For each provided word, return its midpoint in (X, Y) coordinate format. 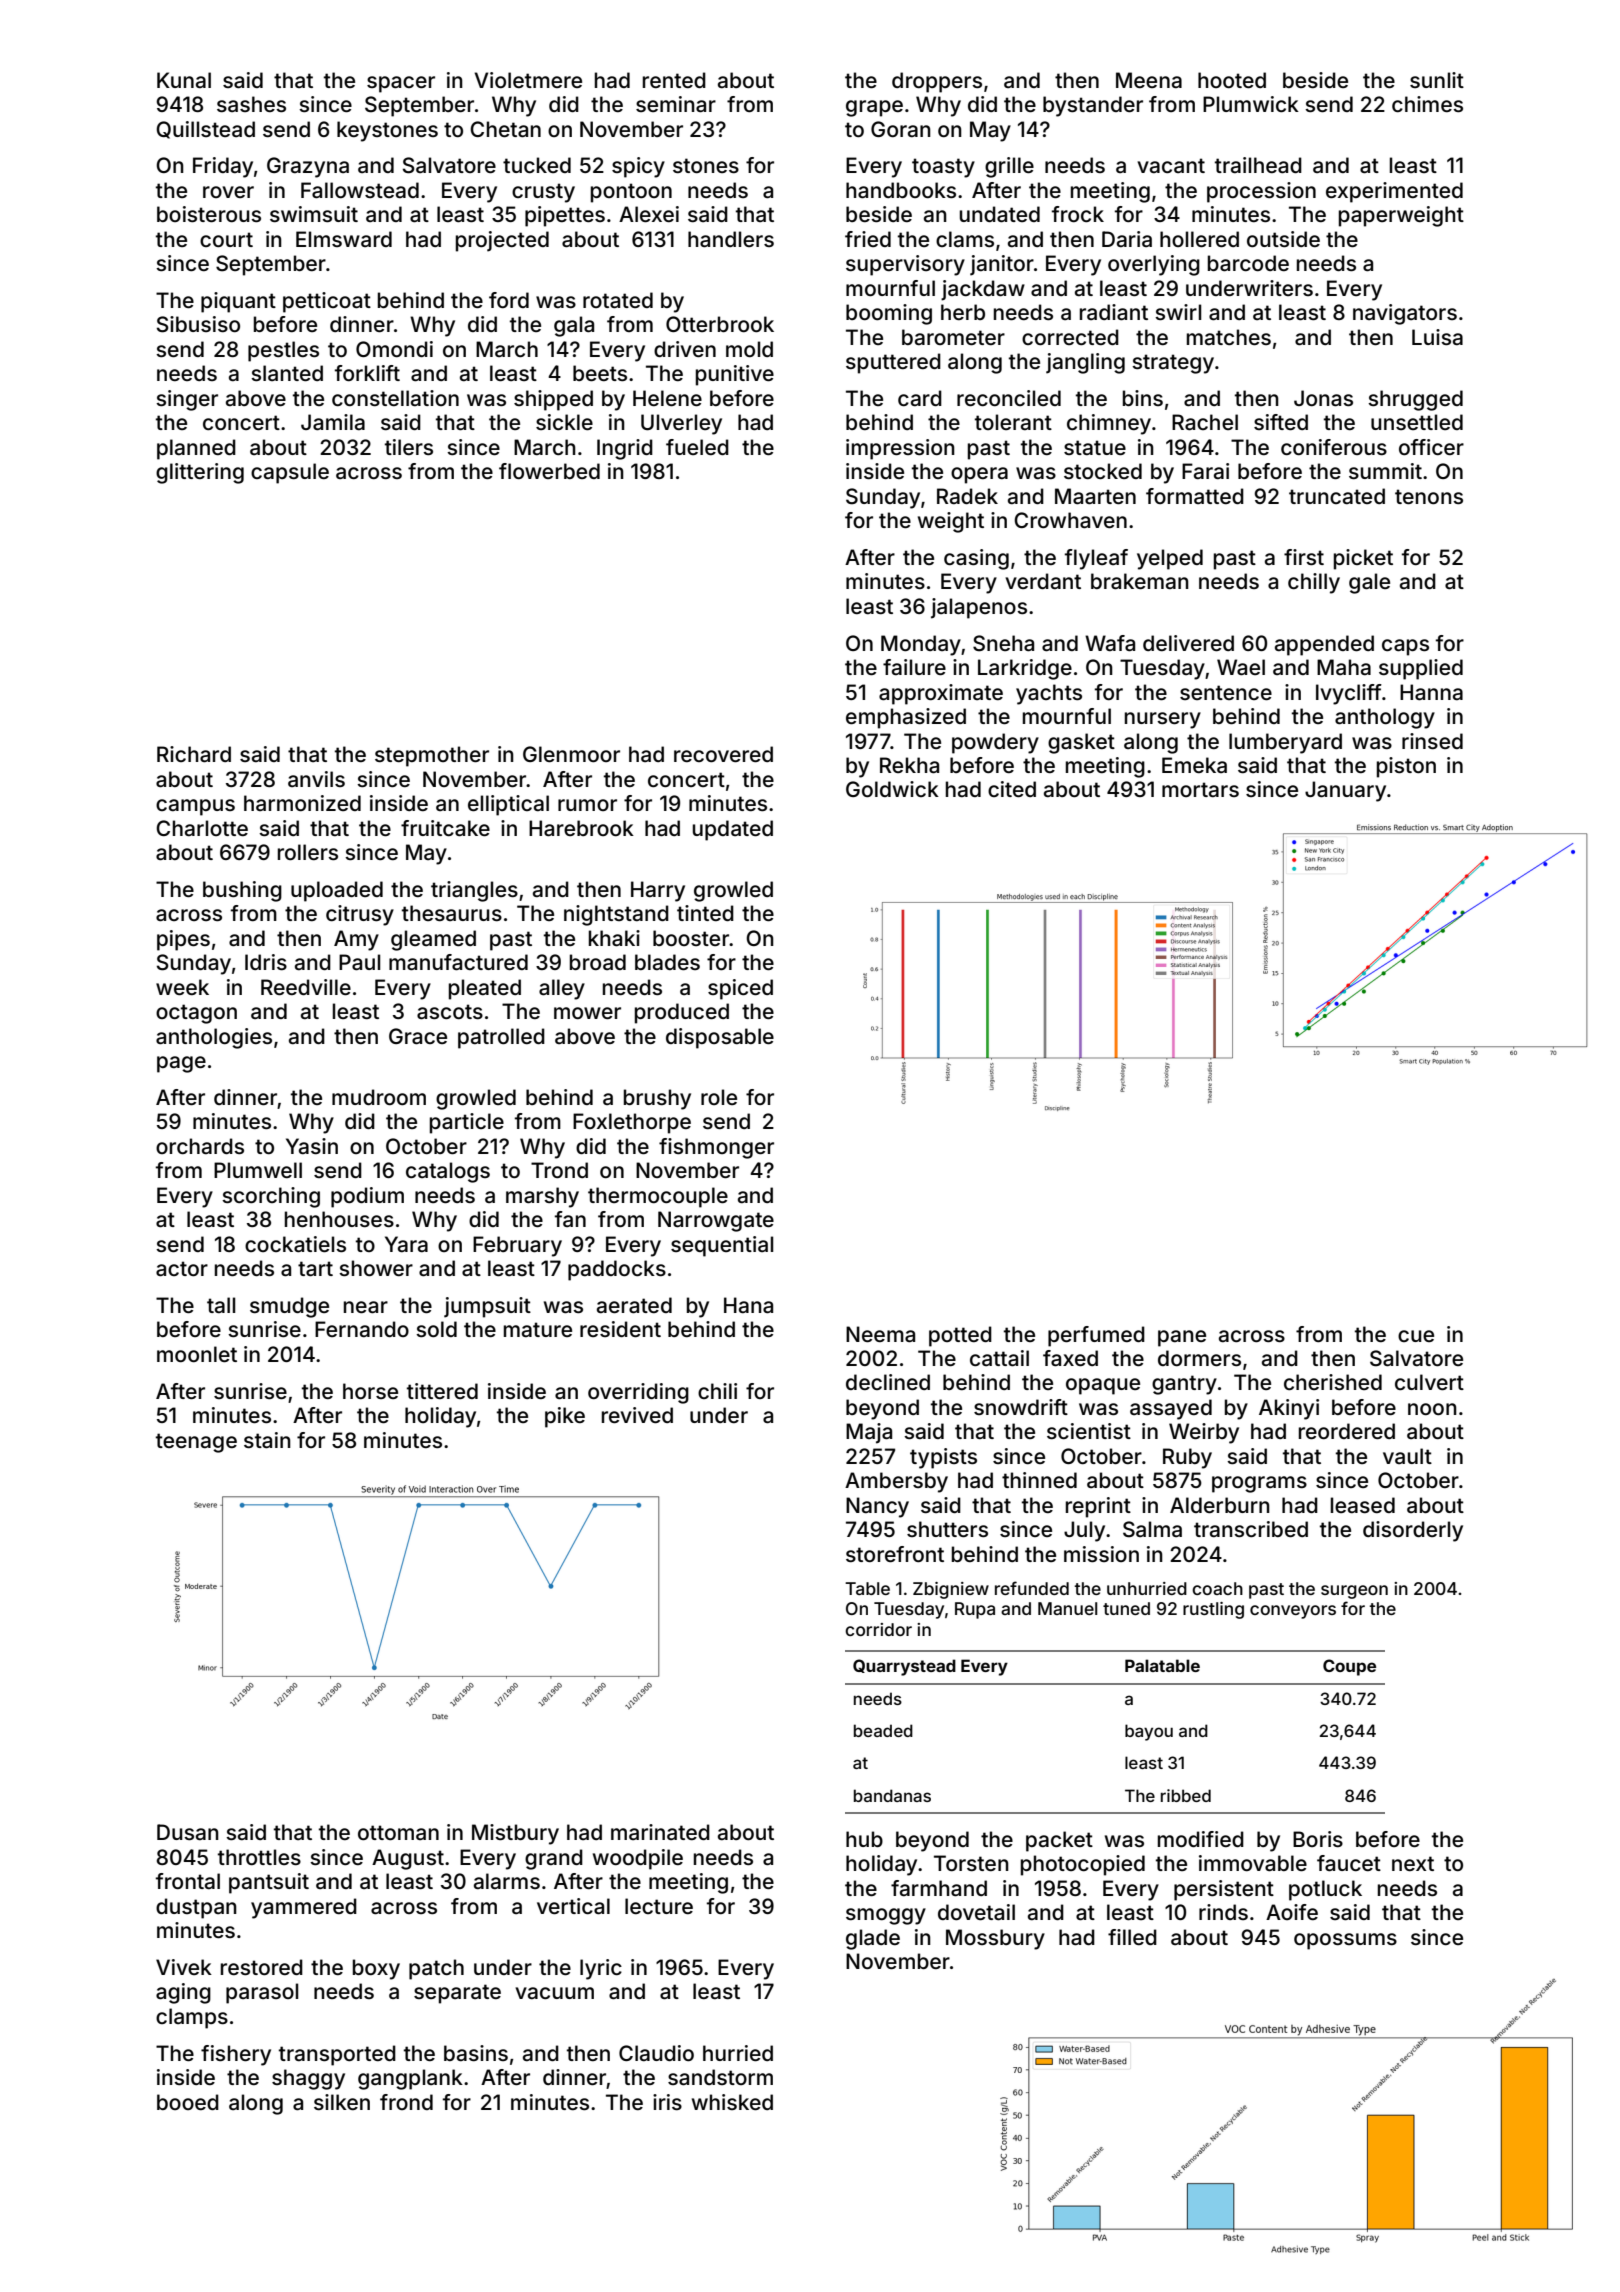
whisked (732, 2102)
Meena (1149, 80)
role (719, 1097)
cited (1012, 789)
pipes (183, 940)
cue (1416, 1336)
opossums (1345, 1941)
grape (874, 108)
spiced (740, 989)
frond (406, 2102)
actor (182, 1269)
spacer (401, 84)
